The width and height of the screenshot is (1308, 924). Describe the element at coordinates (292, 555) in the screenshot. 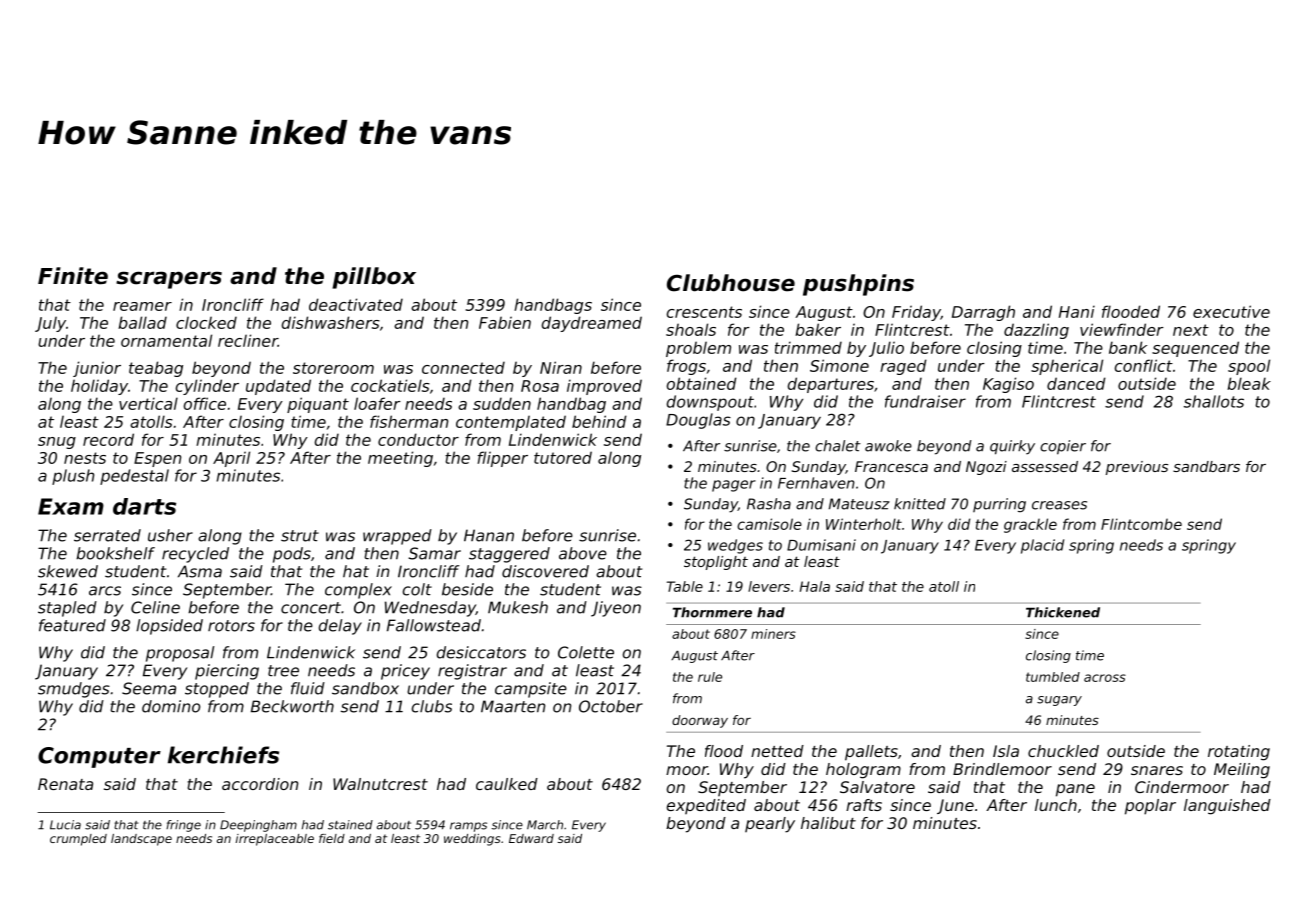

I see `pods` at that location.
